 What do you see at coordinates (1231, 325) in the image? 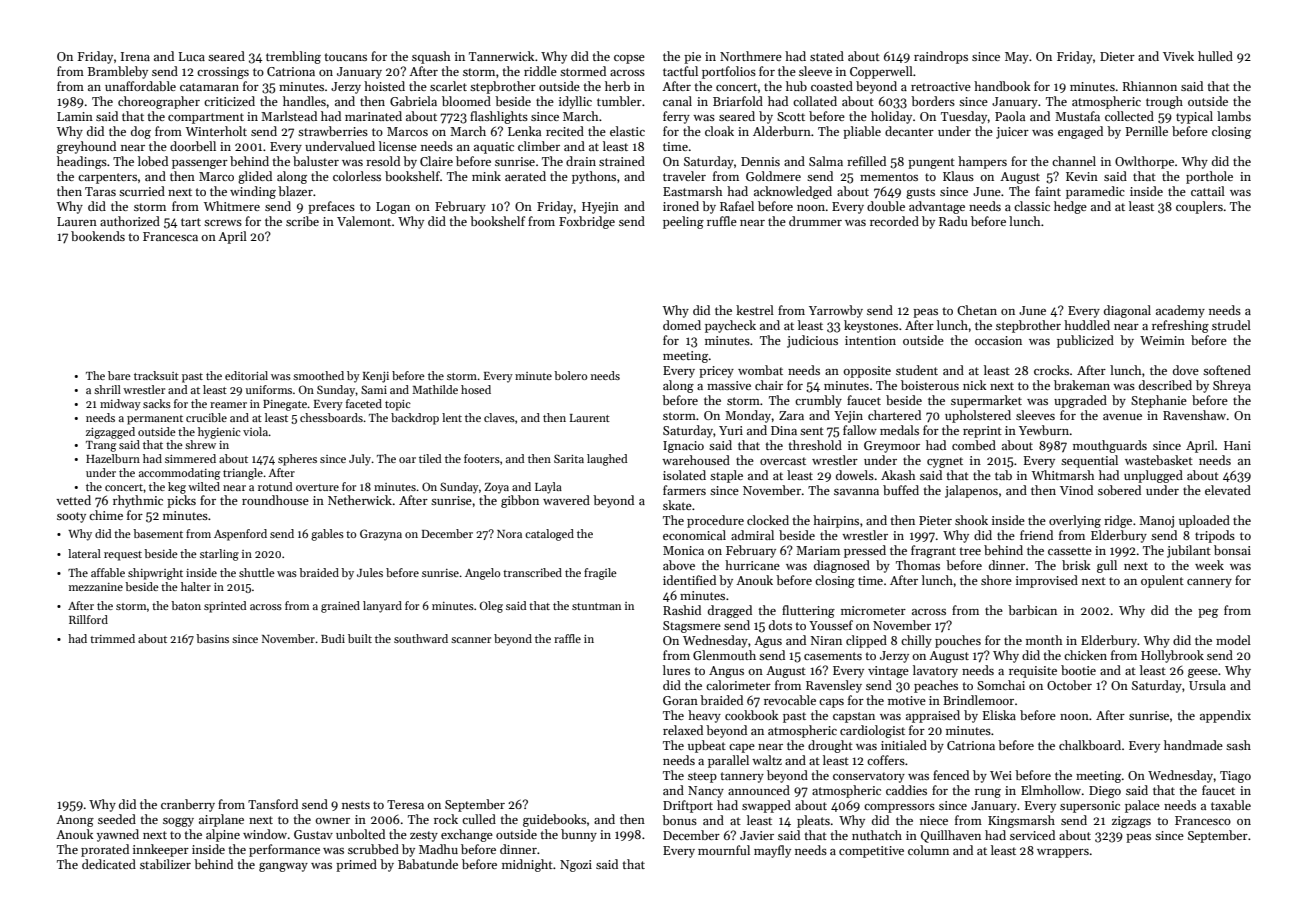
I see `strudel` at bounding box center [1231, 325].
